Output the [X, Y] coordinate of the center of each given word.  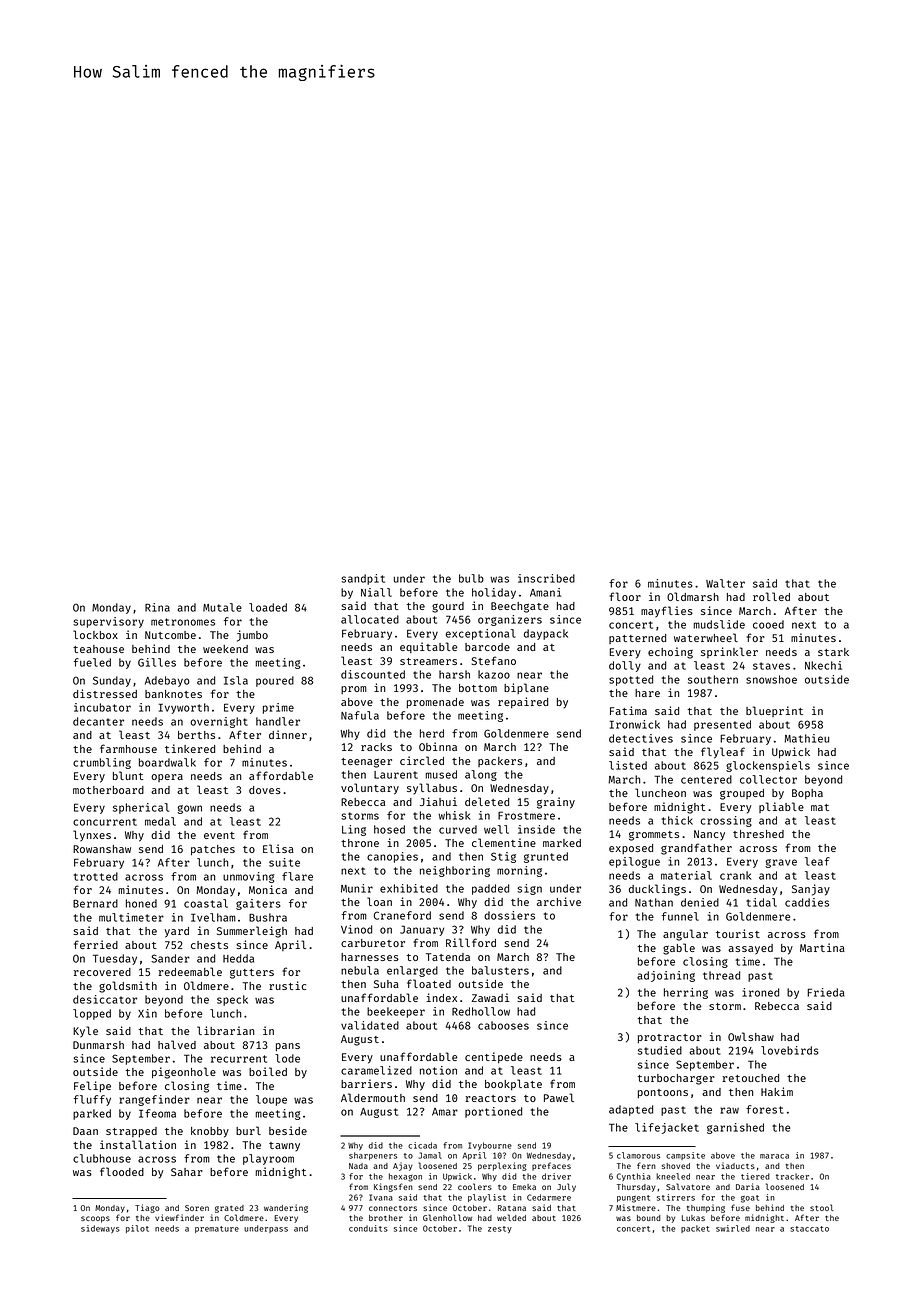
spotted [631, 680]
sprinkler [729, 652]
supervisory [108, 622]
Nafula [360, 715]
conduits [368, 1228]
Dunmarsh [98, 1045]
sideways [100, 1229]
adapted [631, 1110]
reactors [490, 1098]
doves [265, 790]
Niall [376, 592]
